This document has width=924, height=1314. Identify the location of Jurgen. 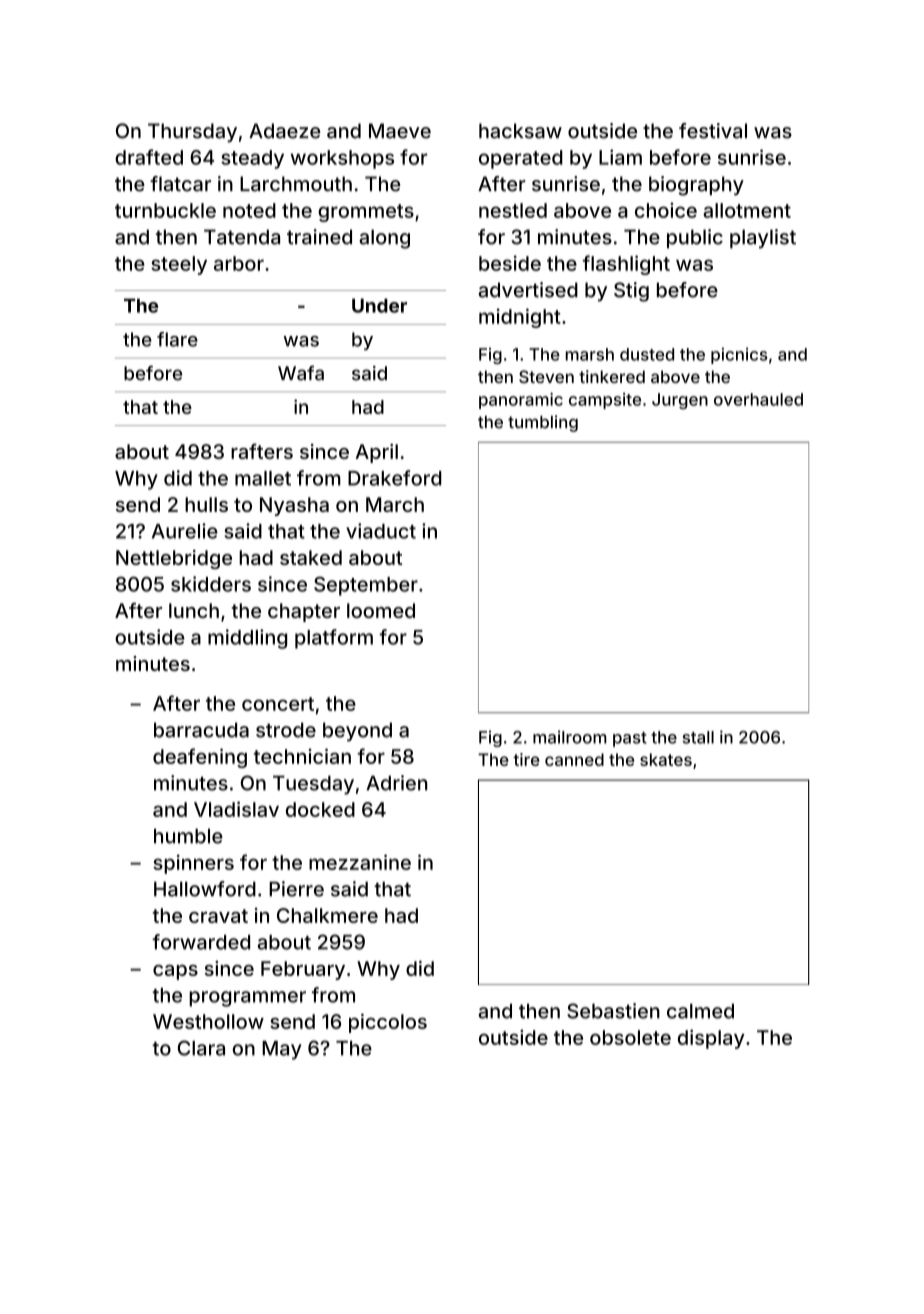
(680, 401).
